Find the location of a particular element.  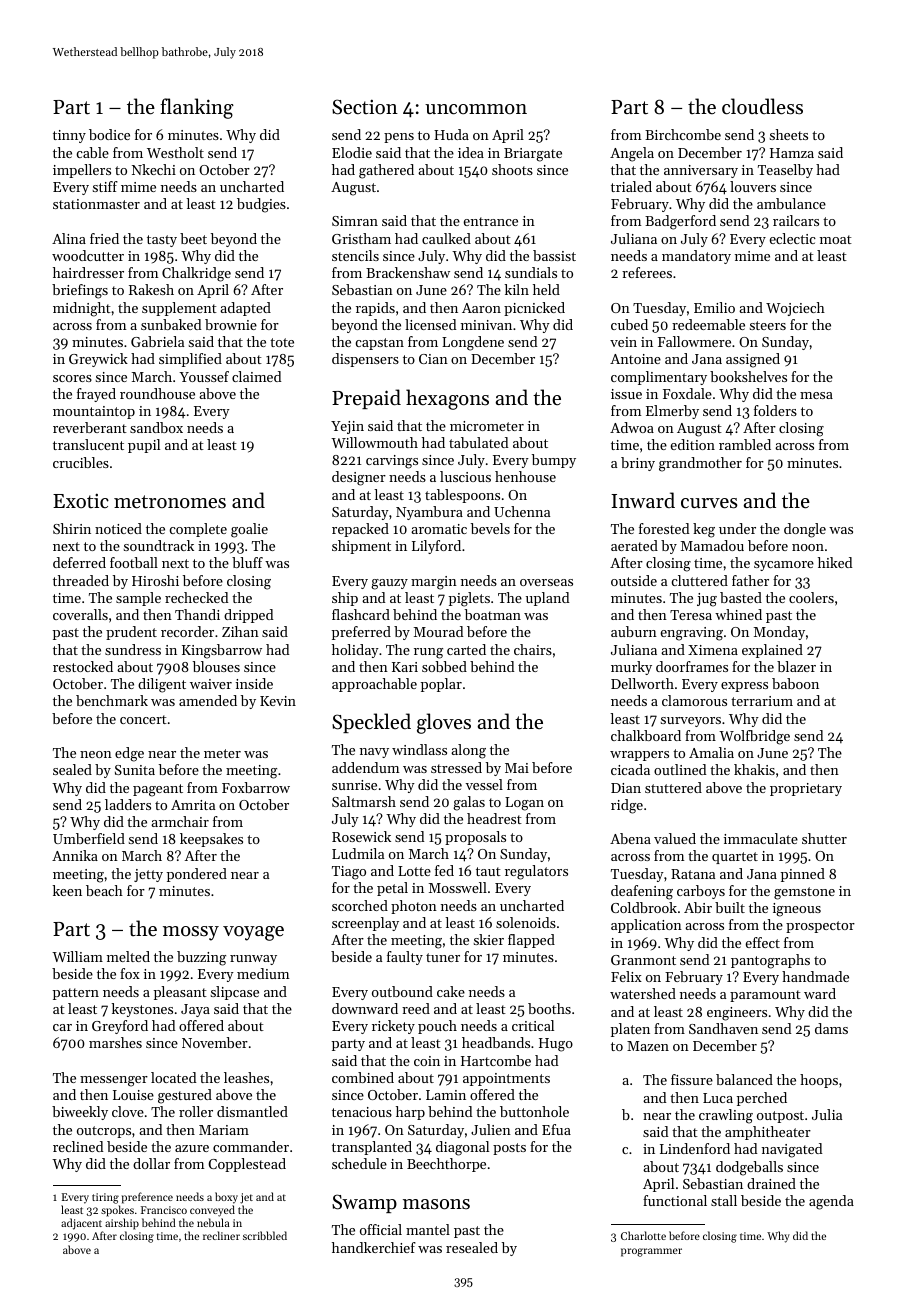

Uchenna is located at coordinates (522, 511).
